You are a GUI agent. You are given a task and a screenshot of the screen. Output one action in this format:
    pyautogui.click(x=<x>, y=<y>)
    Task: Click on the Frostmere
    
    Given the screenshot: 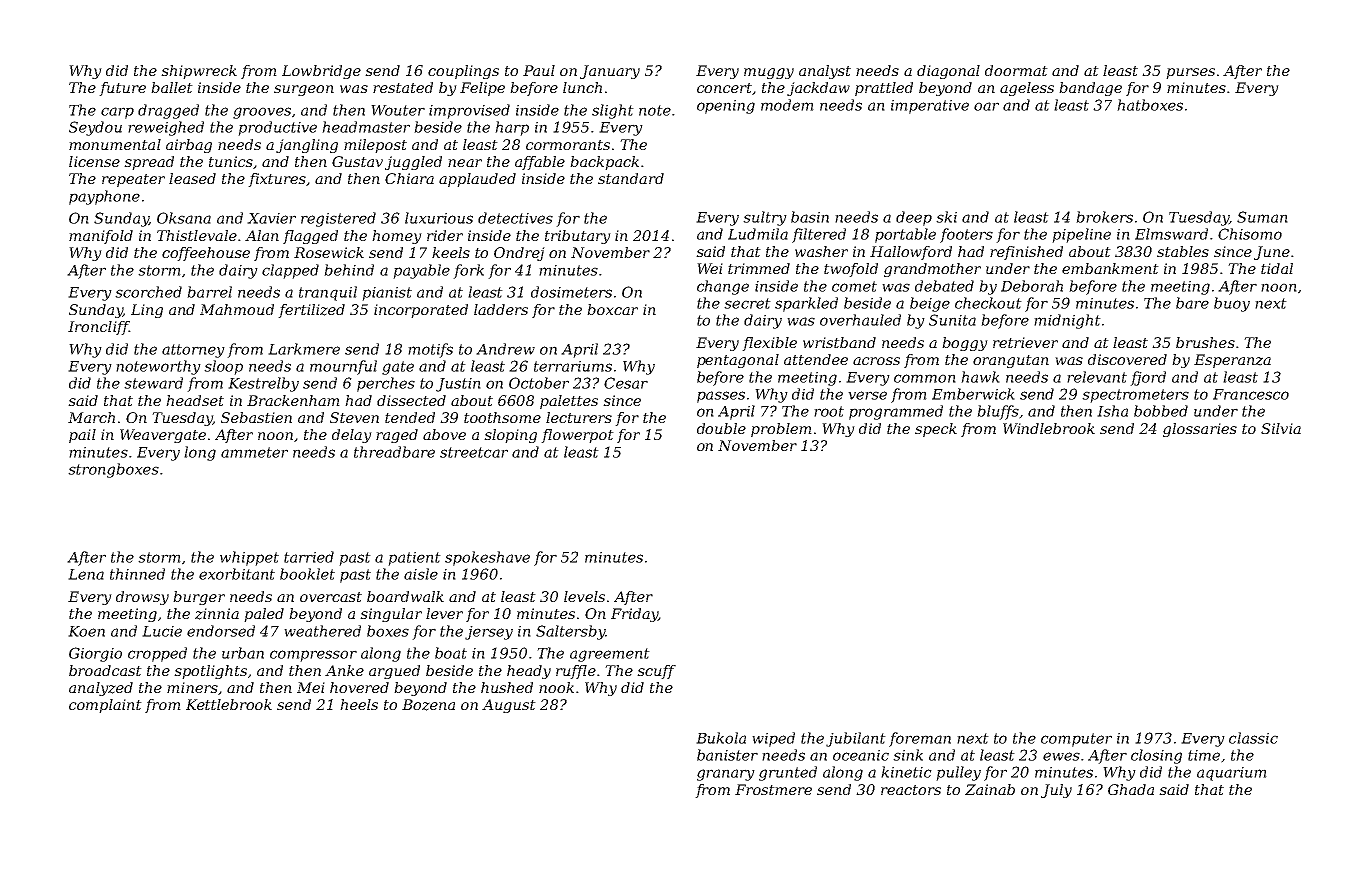 What is the action you would take?
    pyautogui.click(x=773, y=789)
